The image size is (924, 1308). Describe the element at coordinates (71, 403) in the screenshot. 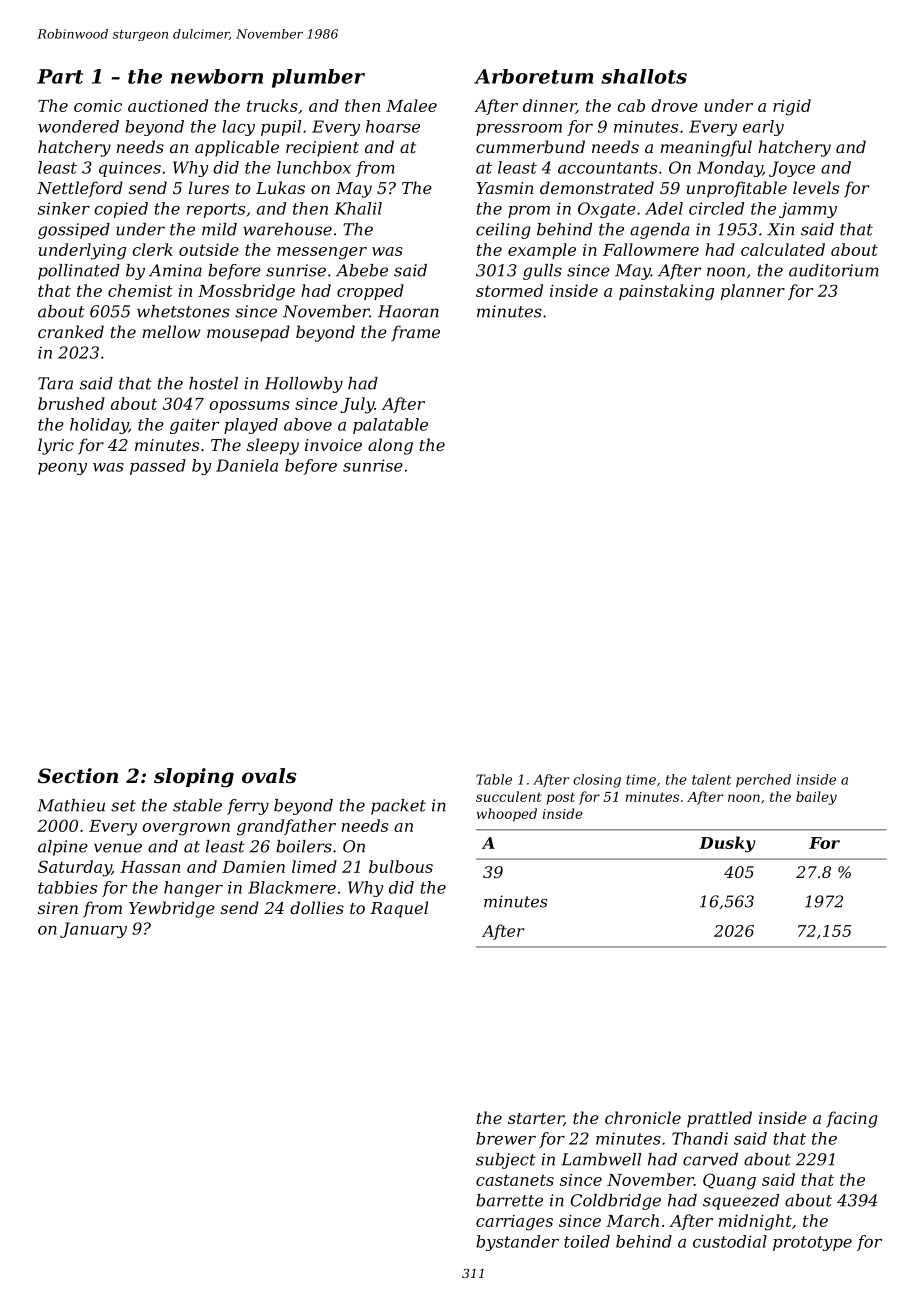

I see `brushed` at that location.
